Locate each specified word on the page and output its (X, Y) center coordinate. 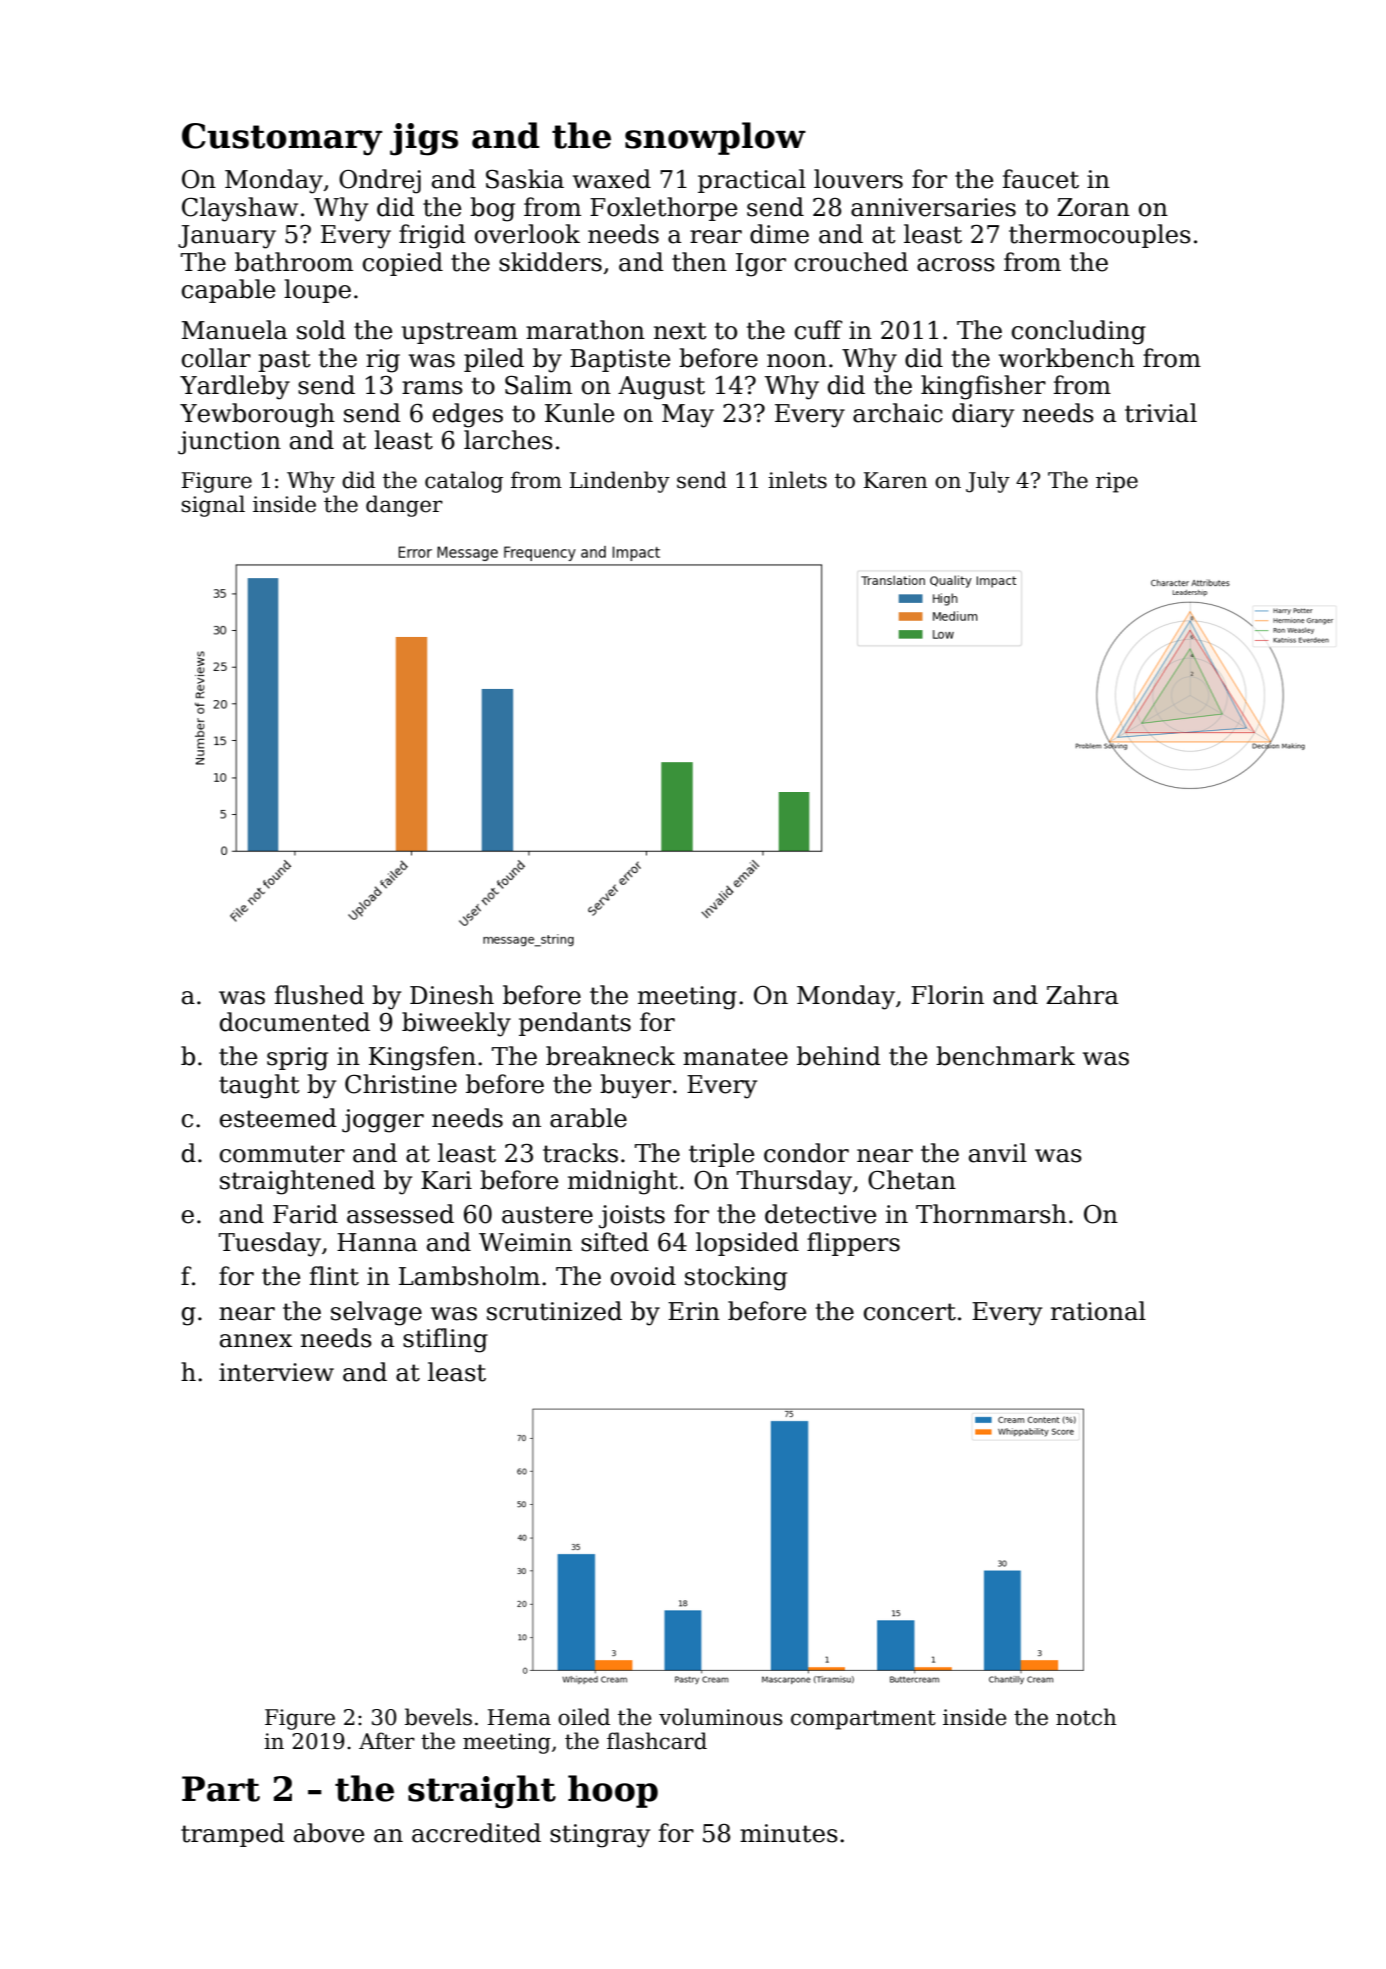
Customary (282, 139)
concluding (1079, 332)
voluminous (721, 1717)
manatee (735, 1057)
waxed (612, 179)
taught (259, 1086)
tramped (233, 1835)
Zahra (1082, 995)
